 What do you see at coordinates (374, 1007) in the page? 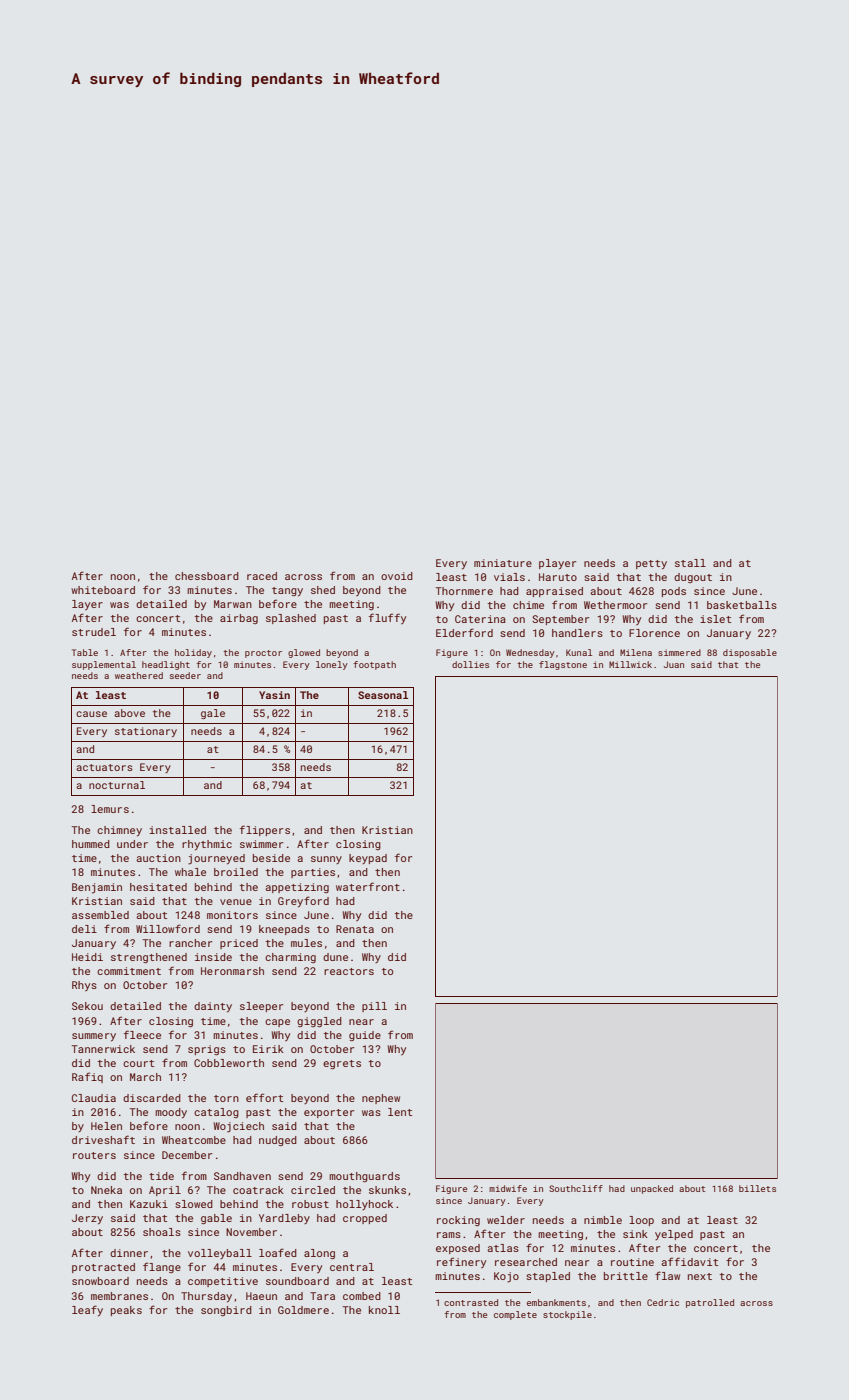
I see `pill` at bounding box center [374, 1007].
